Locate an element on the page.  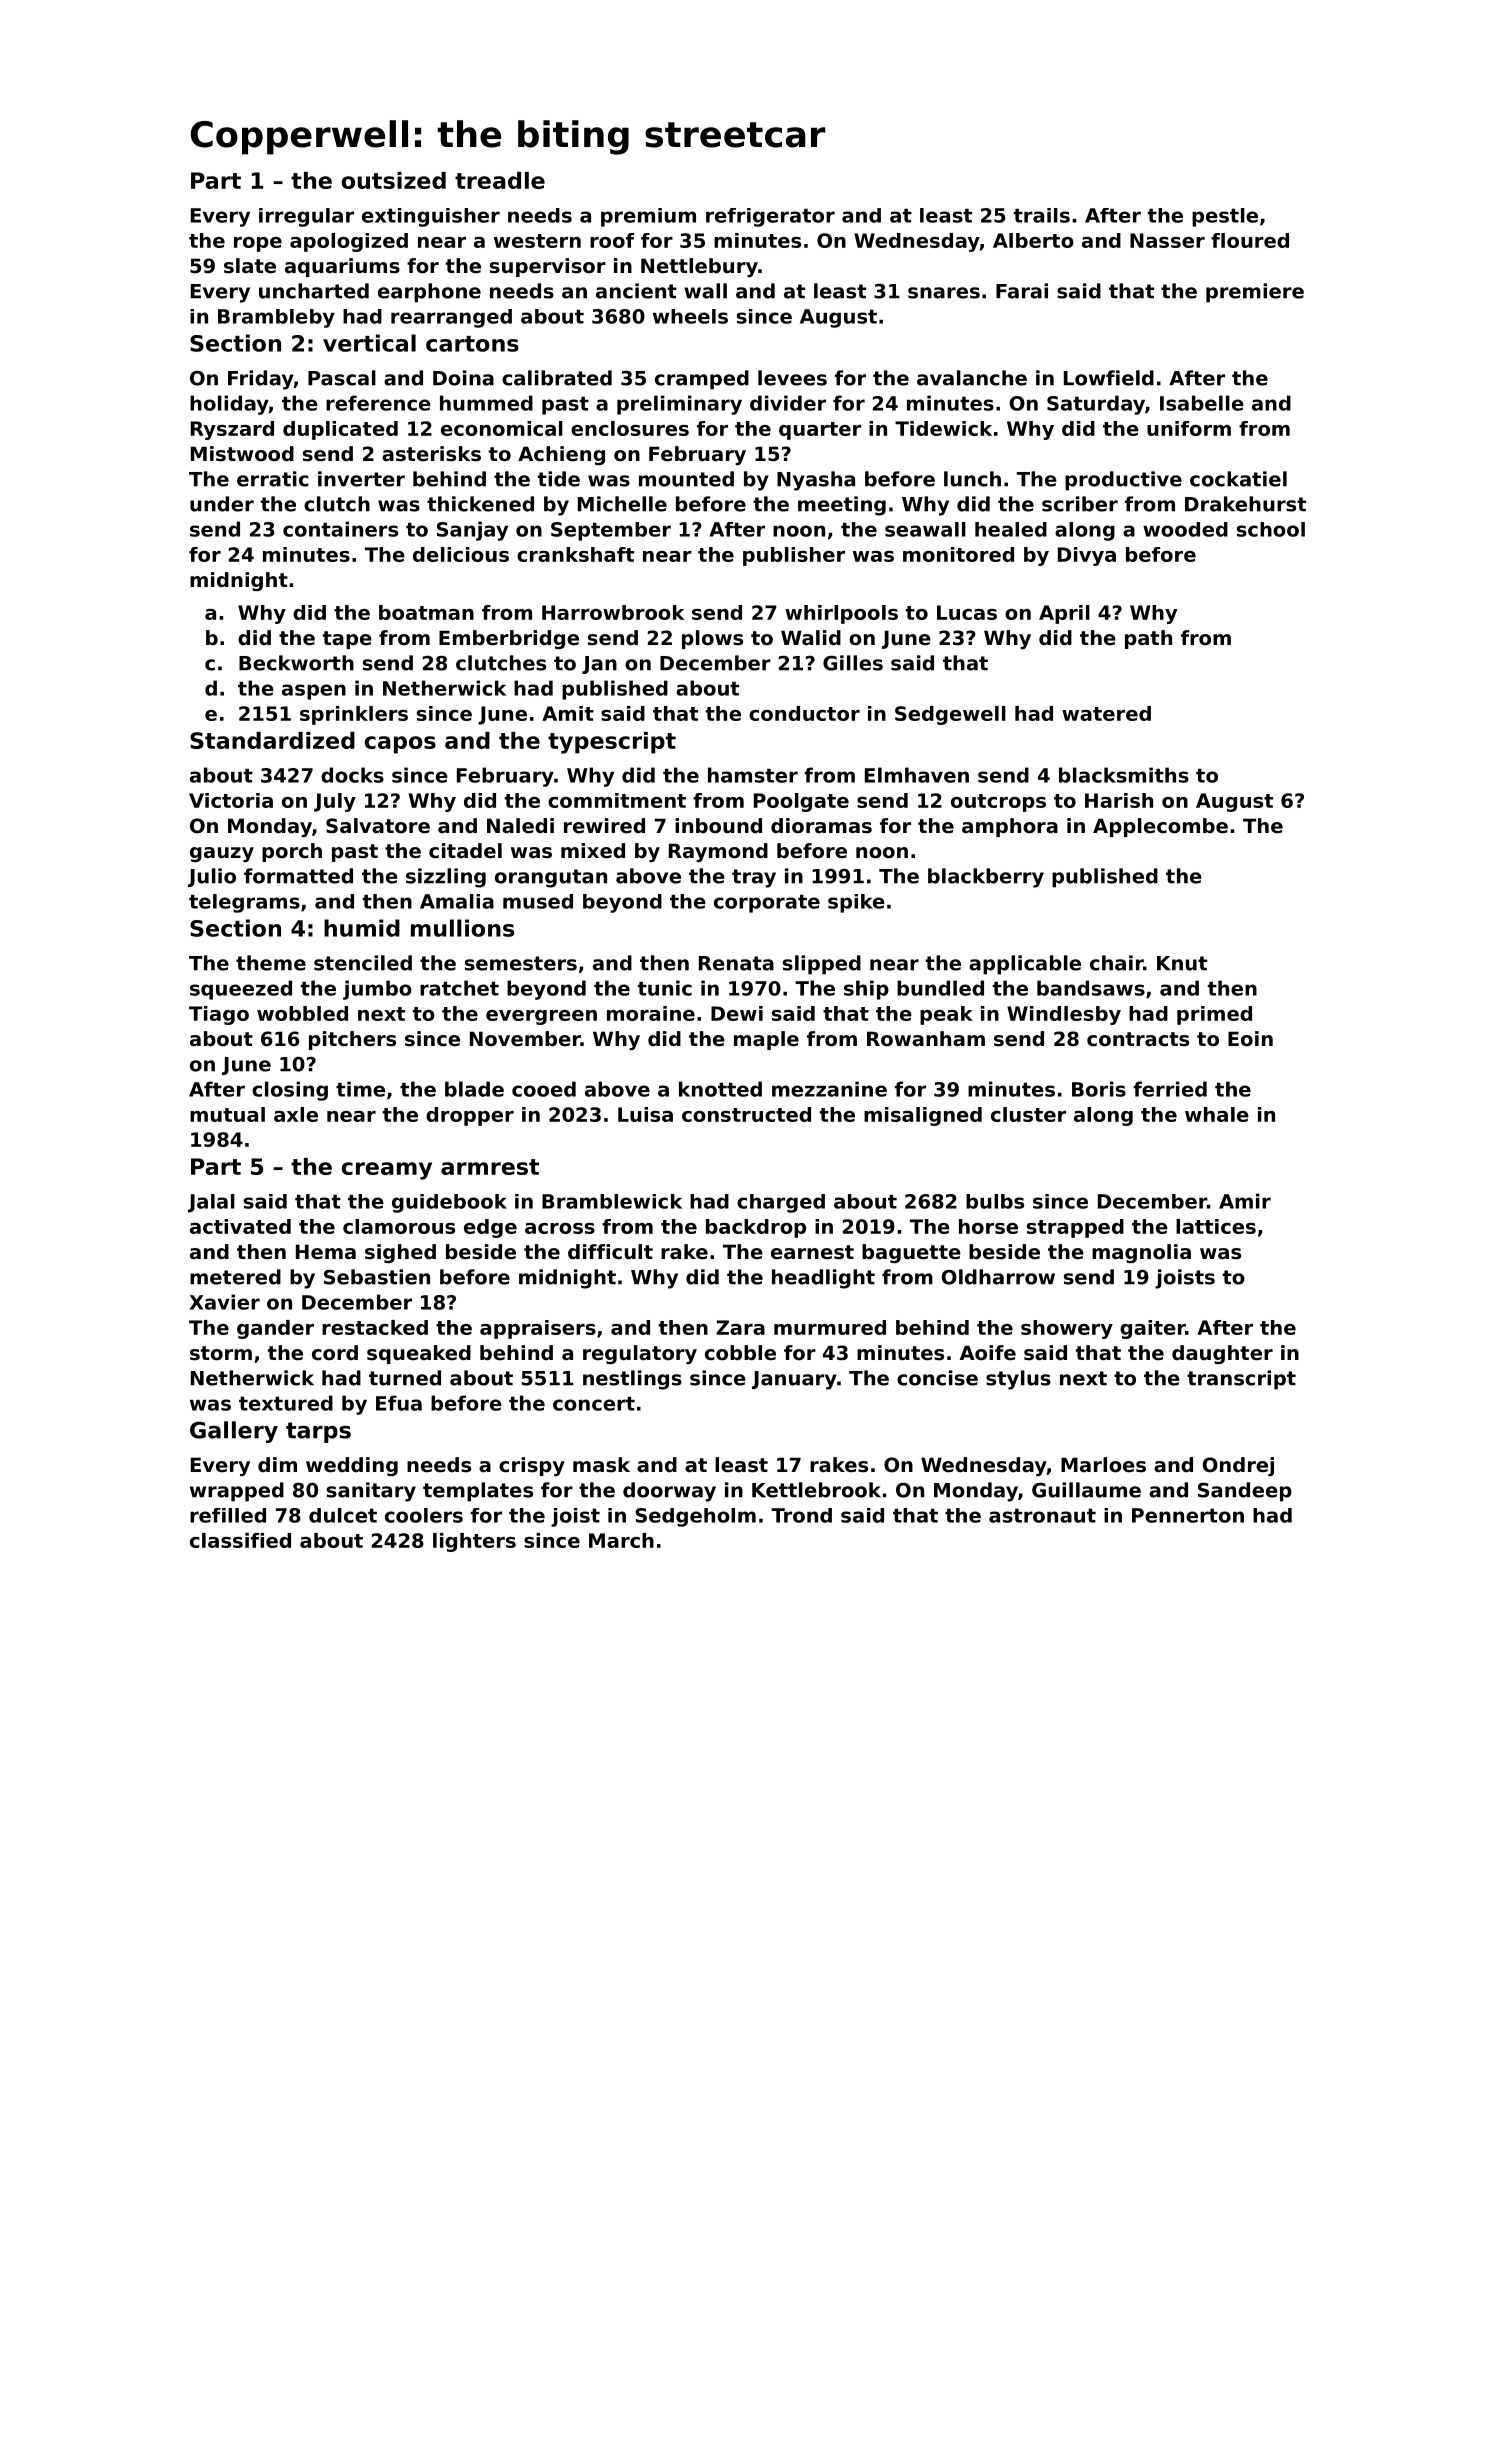
uncharted is located at coordinates (314, 291).
